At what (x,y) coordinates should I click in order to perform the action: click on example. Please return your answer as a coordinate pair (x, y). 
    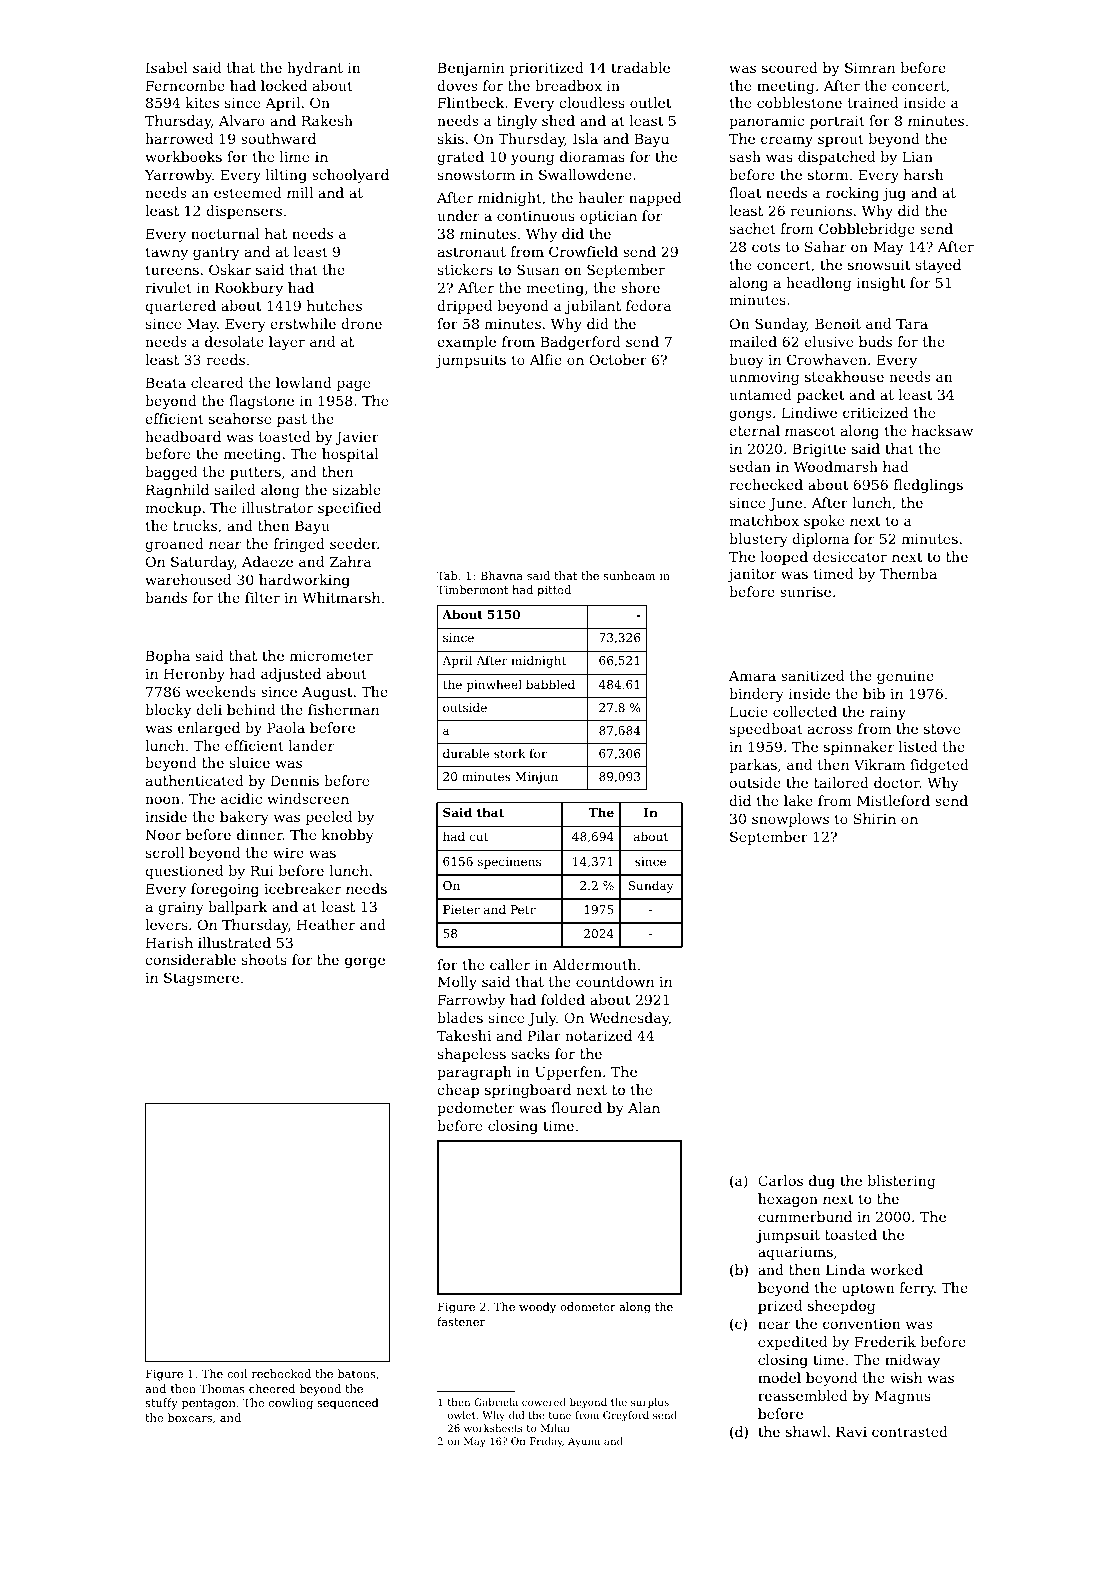
    Looking at the image, I should click on (466, 343).
